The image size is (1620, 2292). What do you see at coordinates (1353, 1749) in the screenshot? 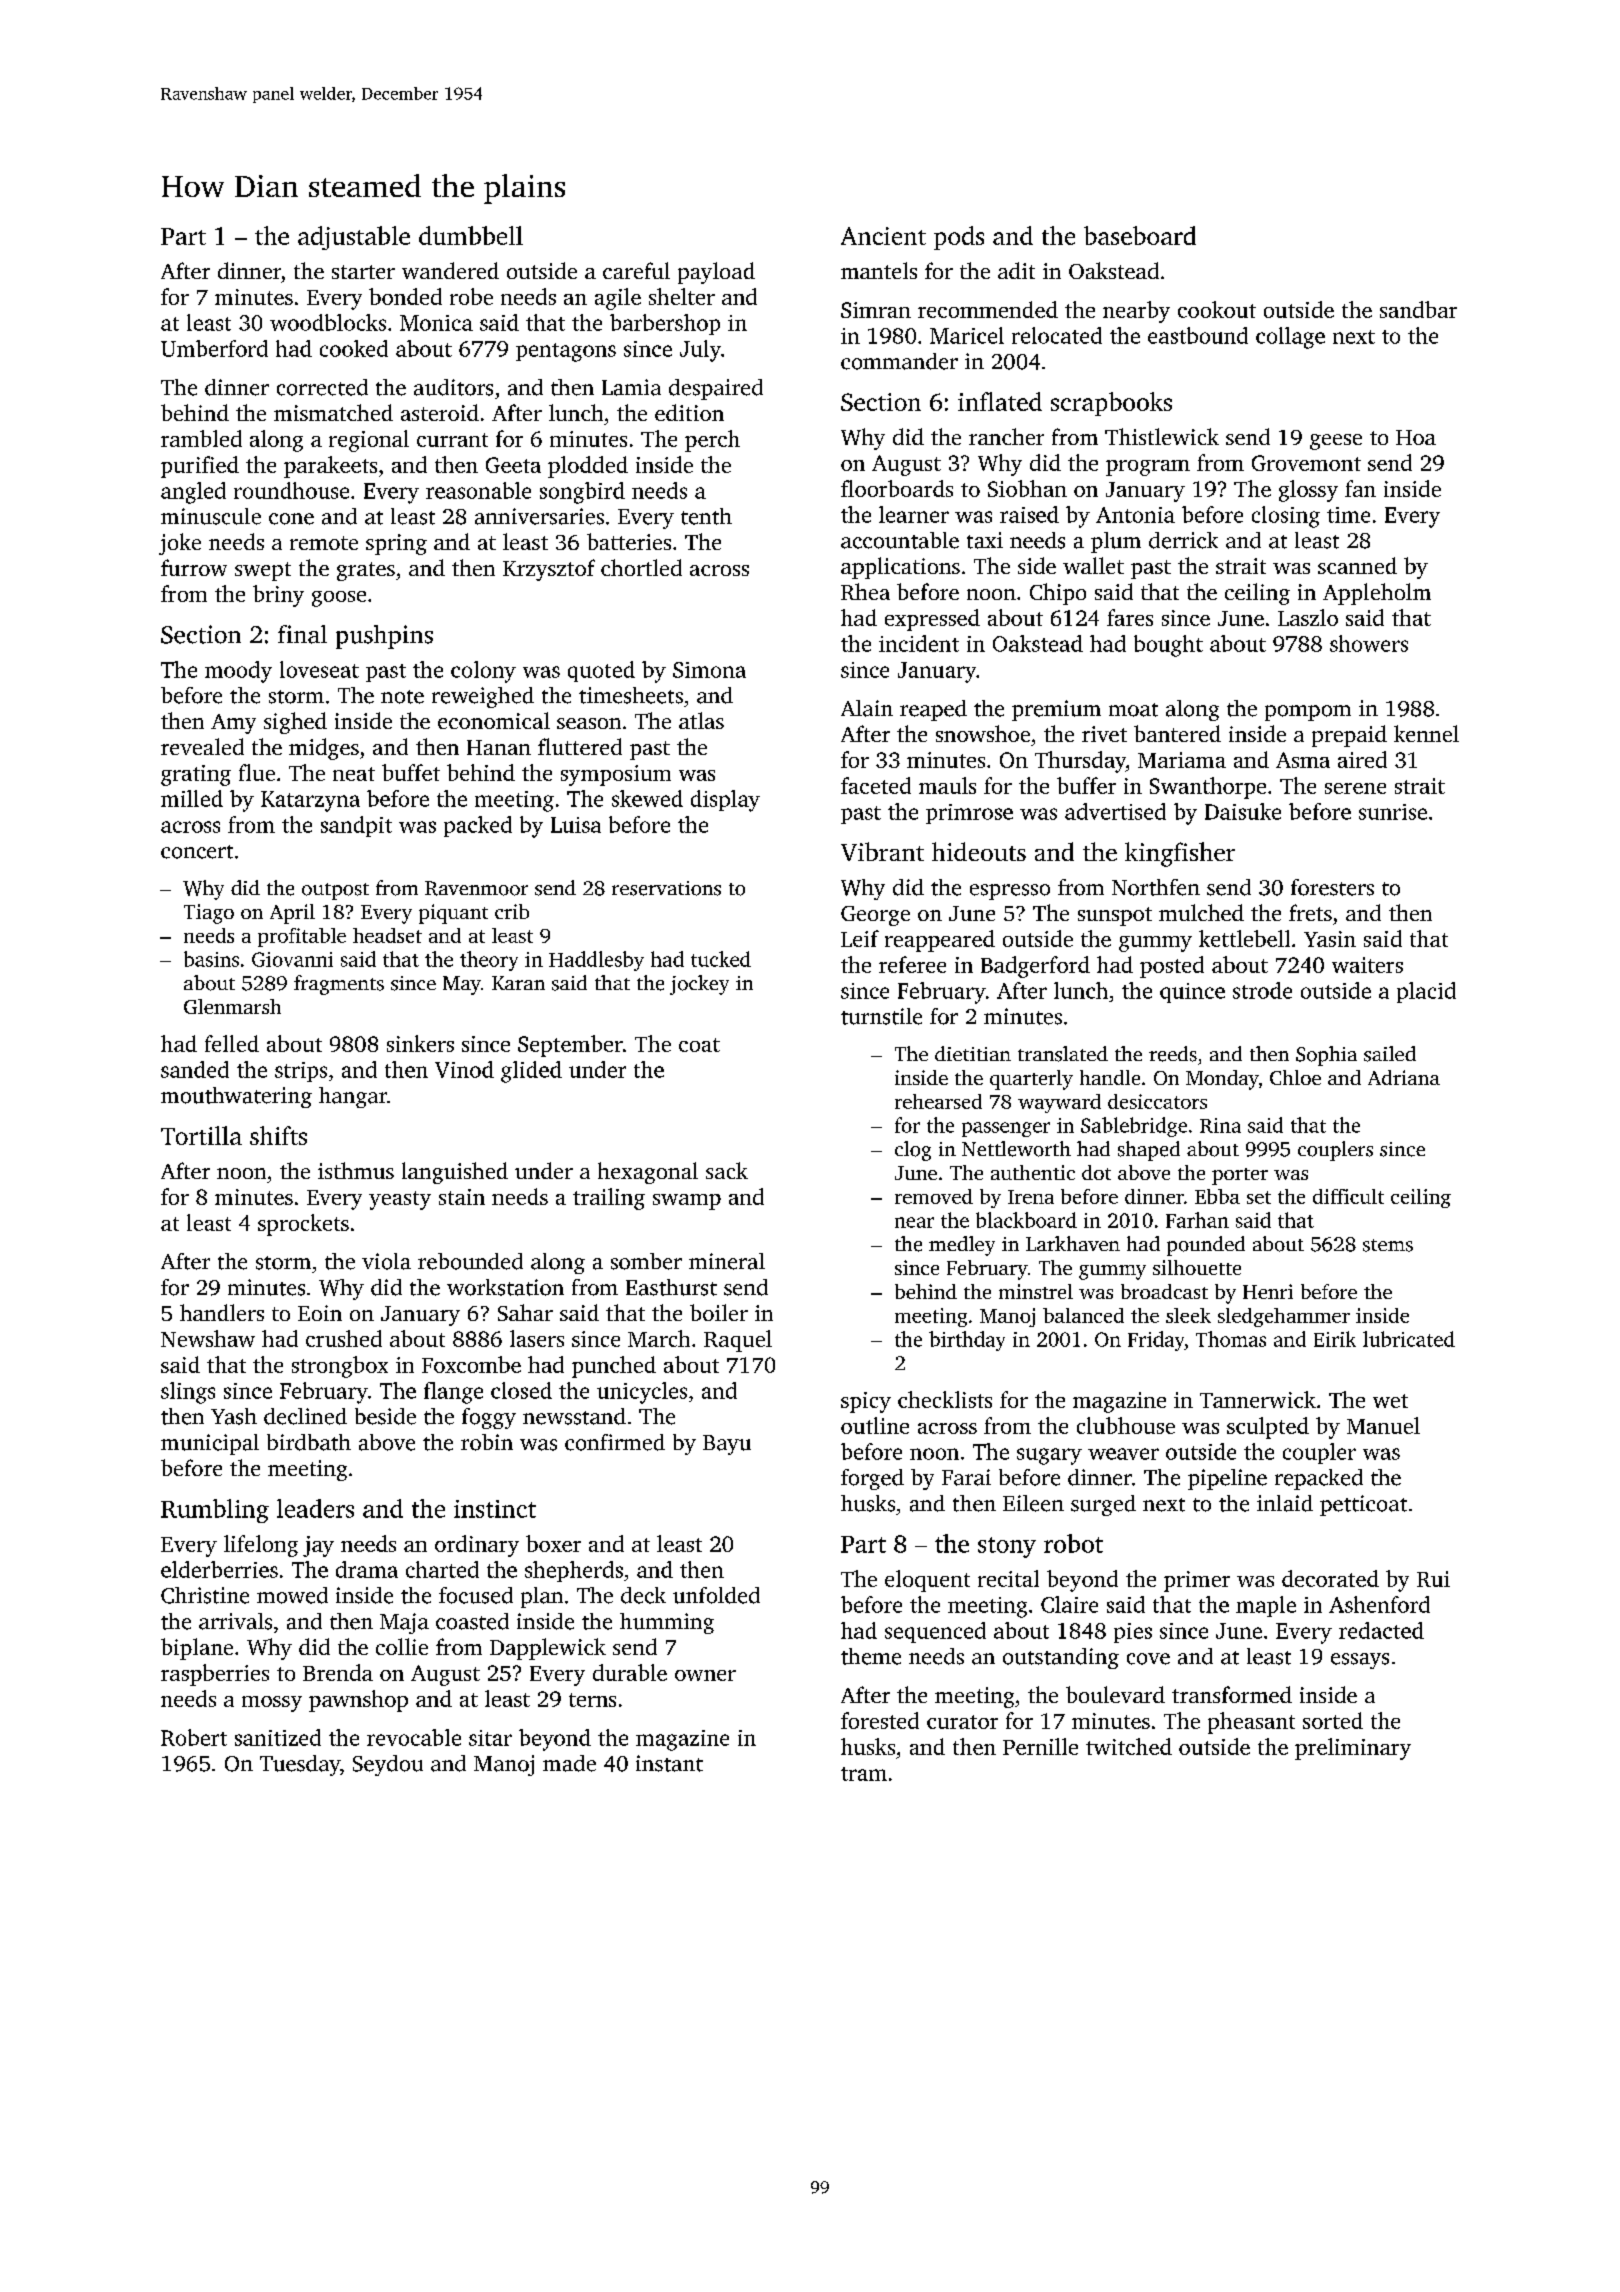
I see `preliminary` at bounding box center [1353, 1749].
